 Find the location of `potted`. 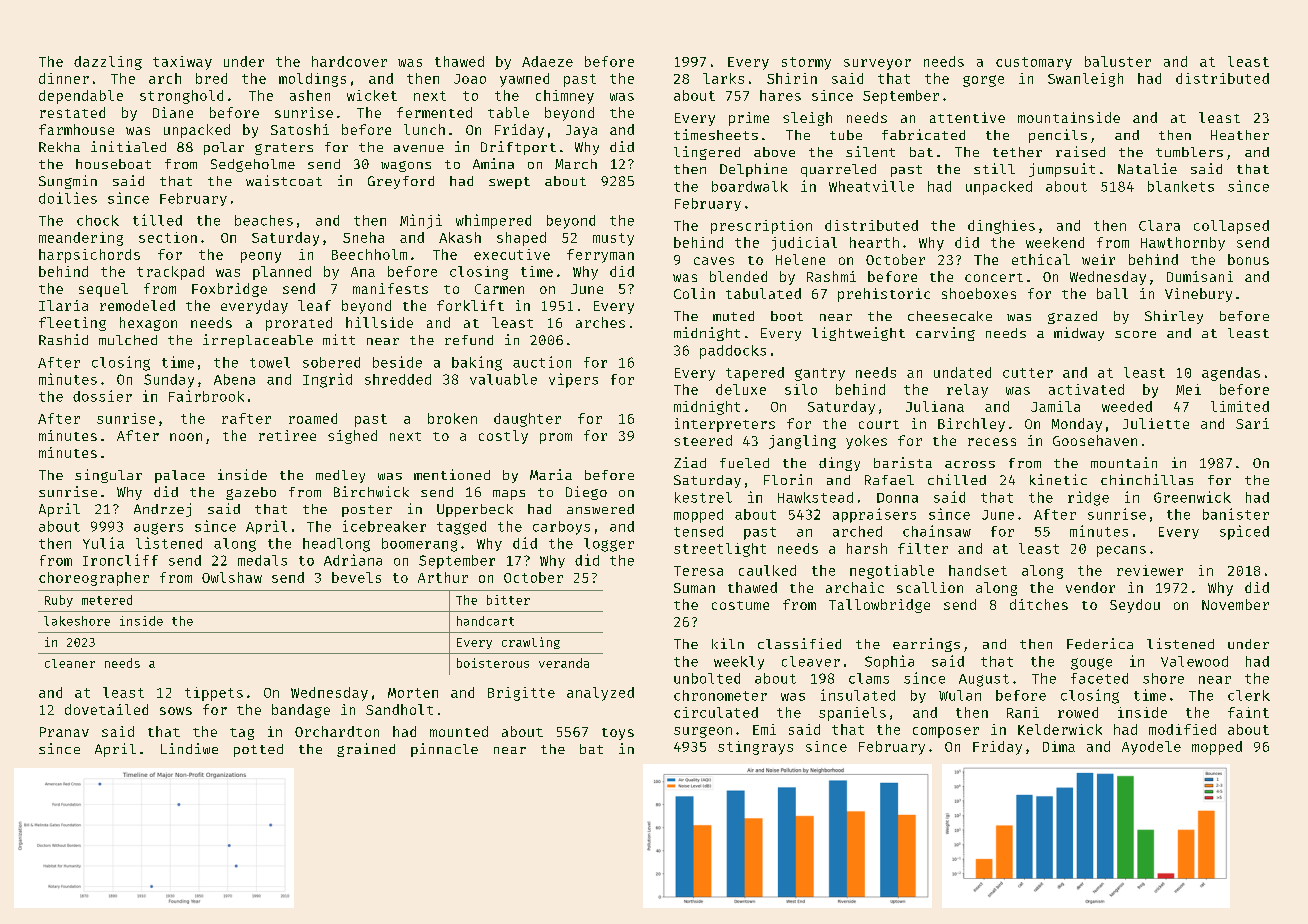

potted is located at coordinates (258, 750).
